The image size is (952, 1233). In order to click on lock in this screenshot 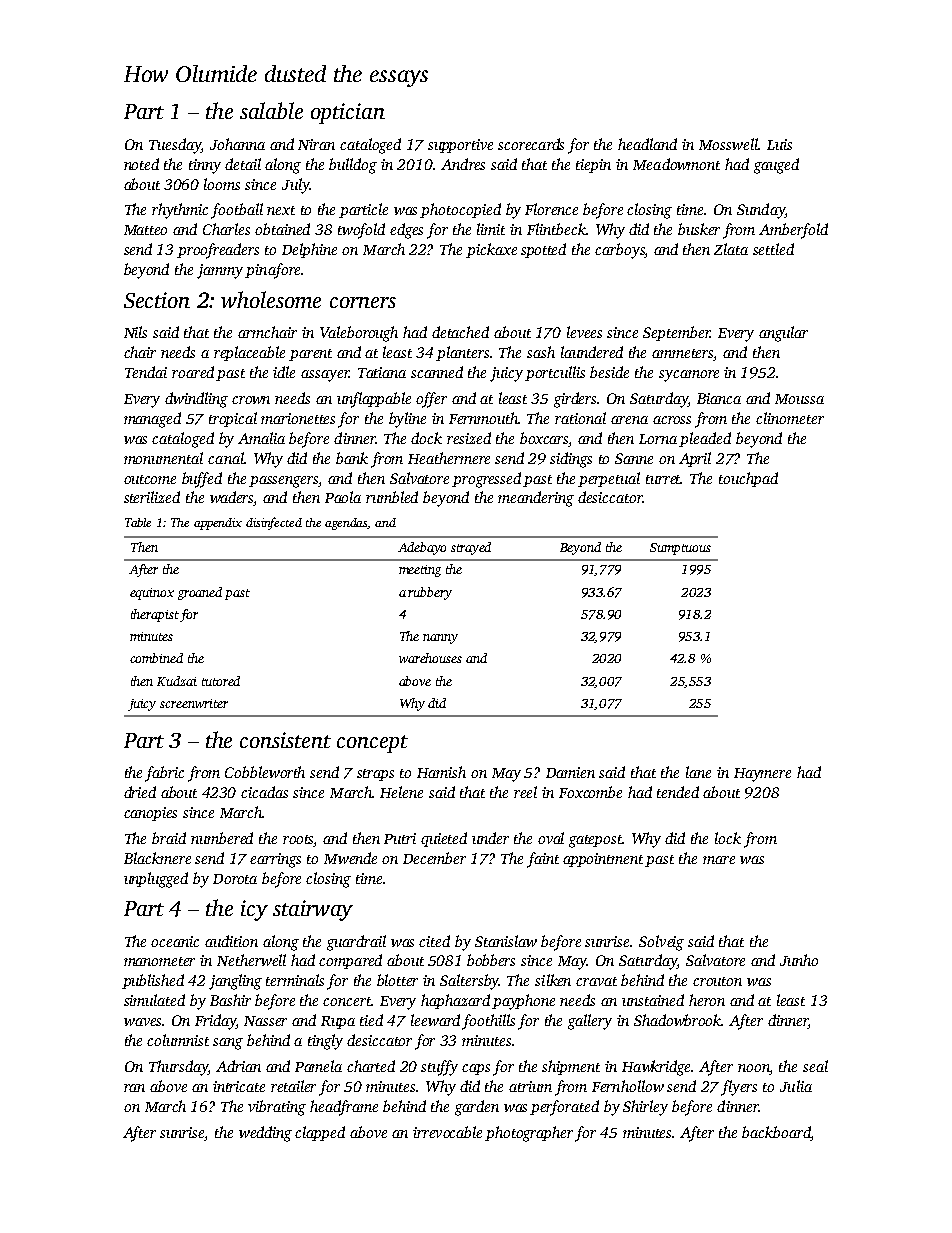, I will do `click(728, 838)`.
